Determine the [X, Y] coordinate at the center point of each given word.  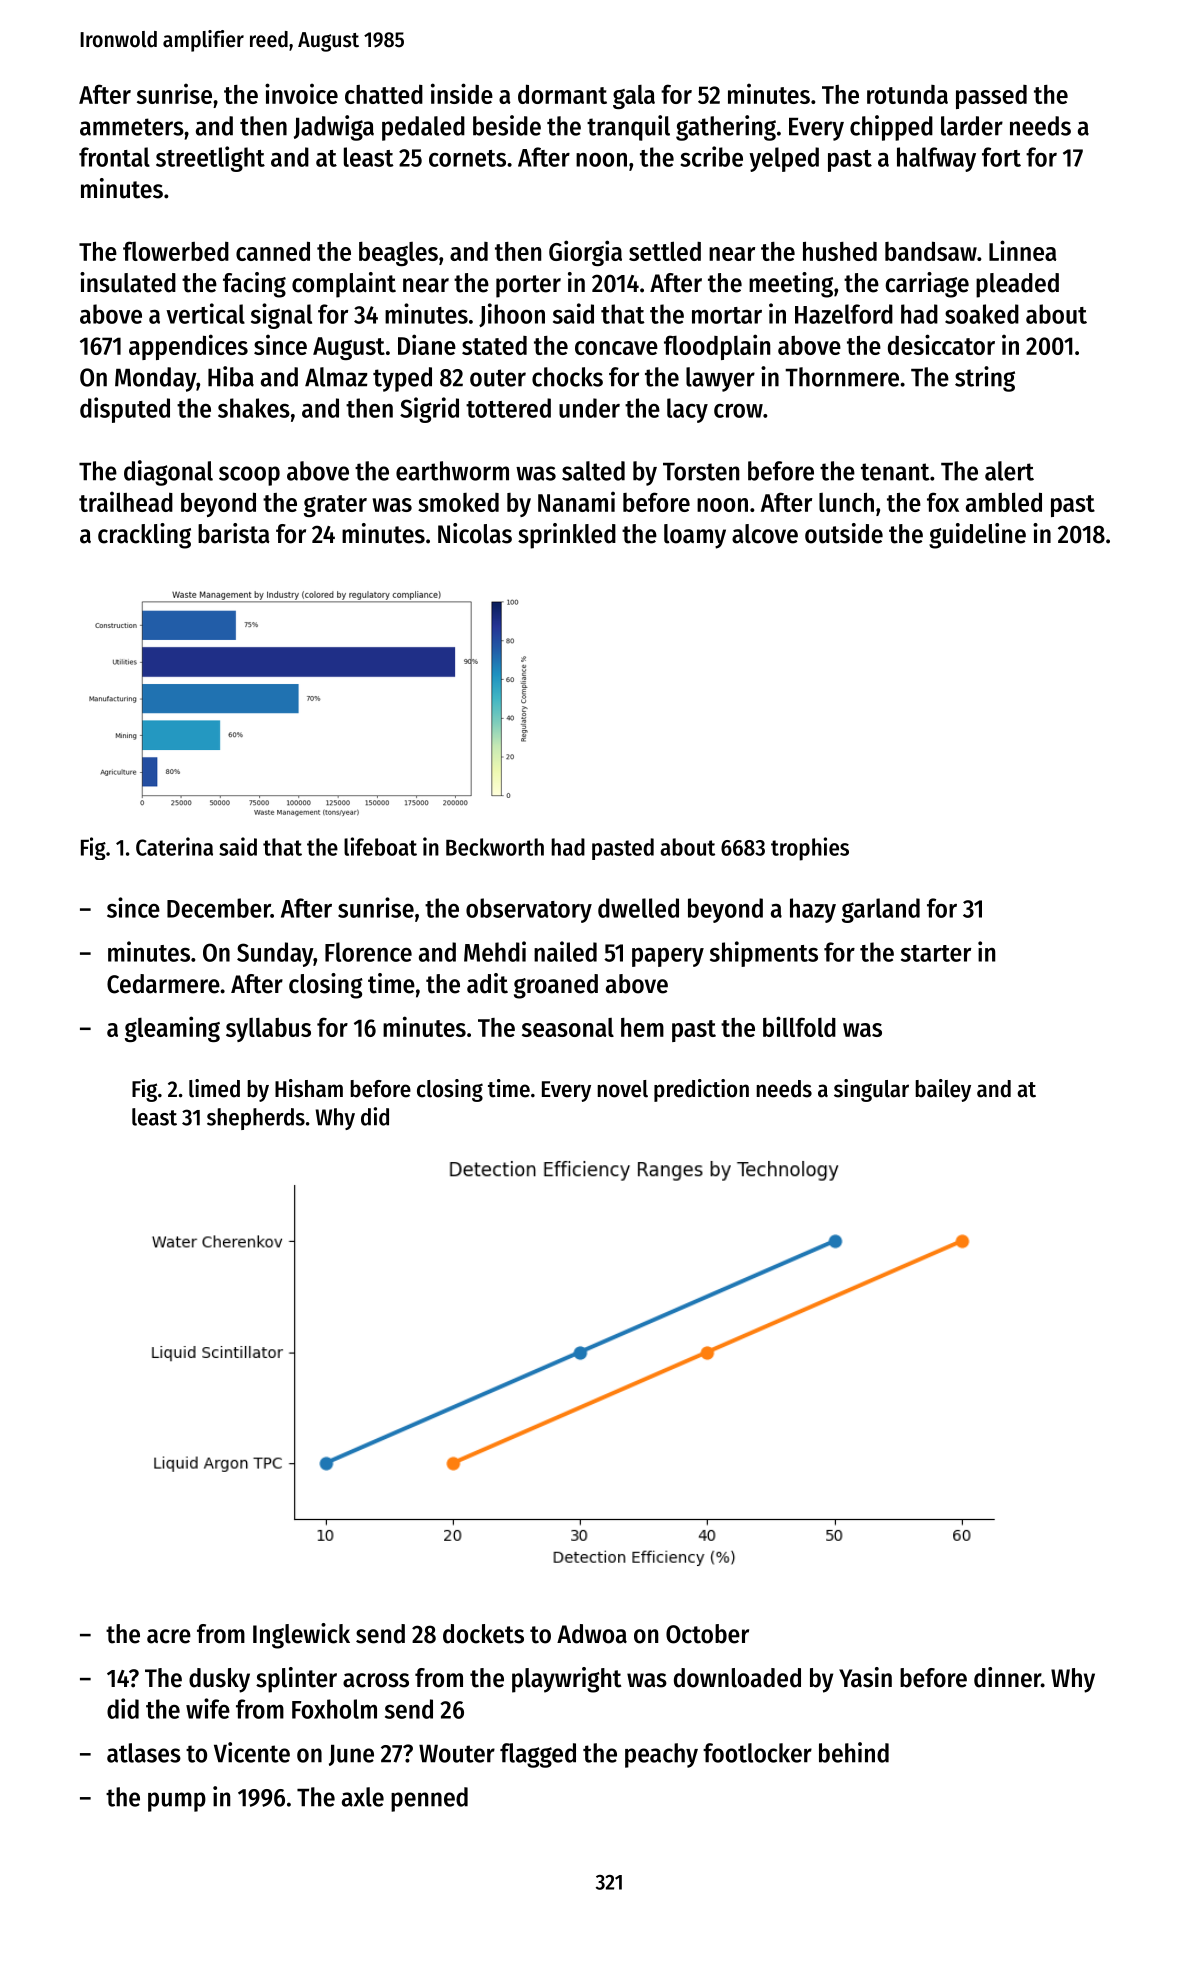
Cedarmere [163, 984]
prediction [701, 1090]
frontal [114, 157]
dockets [483, 1634]
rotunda [907, 94]
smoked [458, 502]
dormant [562, 94]
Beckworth [495, 847]
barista [234, 533]
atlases [144, 1753]
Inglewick [301, 1636]
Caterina [174, 846]
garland [881, 910]
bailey [943, 1090]
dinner [1007, 1677]
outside [844, 533]
